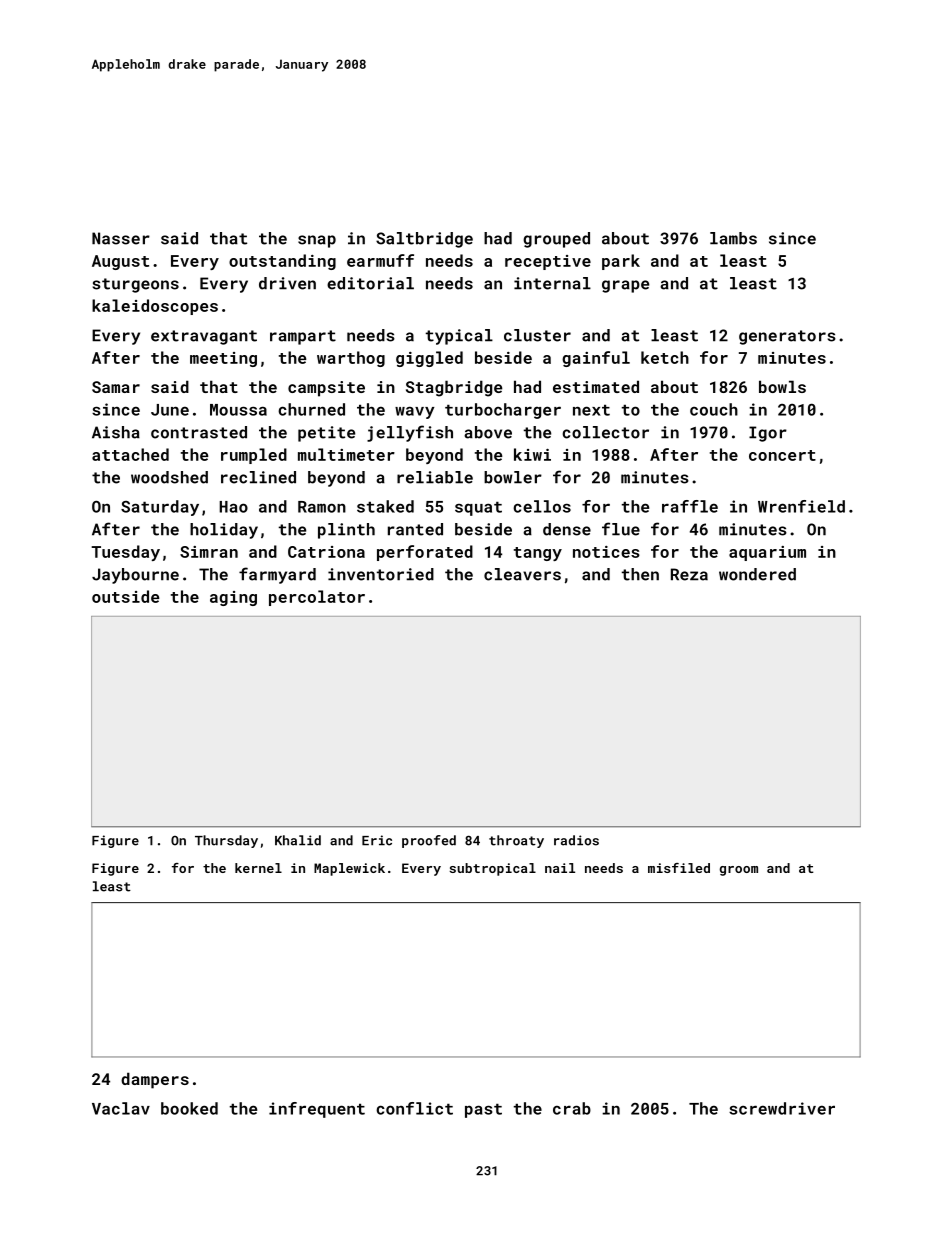 The width and height of the screenshot is (952, 1233). Describe the element at coordinates (516, 841) in the screenshot. I see `throaty` at that location.
